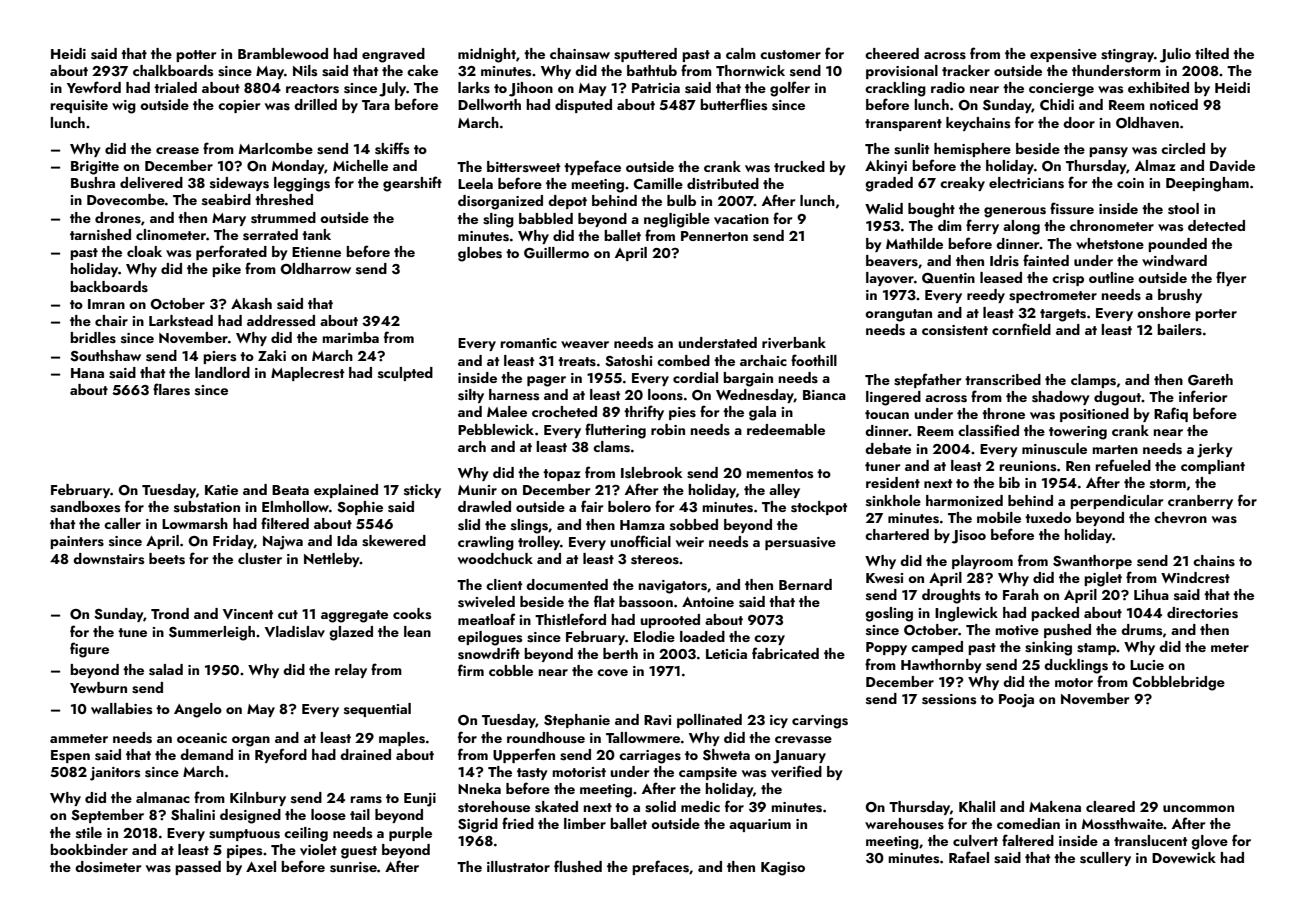 Image resolution: width=1308 pixels, height=924 pixels. Describe the element at coordinates (886, 167) in the screenshot. I see `Akinyi` at that location.
